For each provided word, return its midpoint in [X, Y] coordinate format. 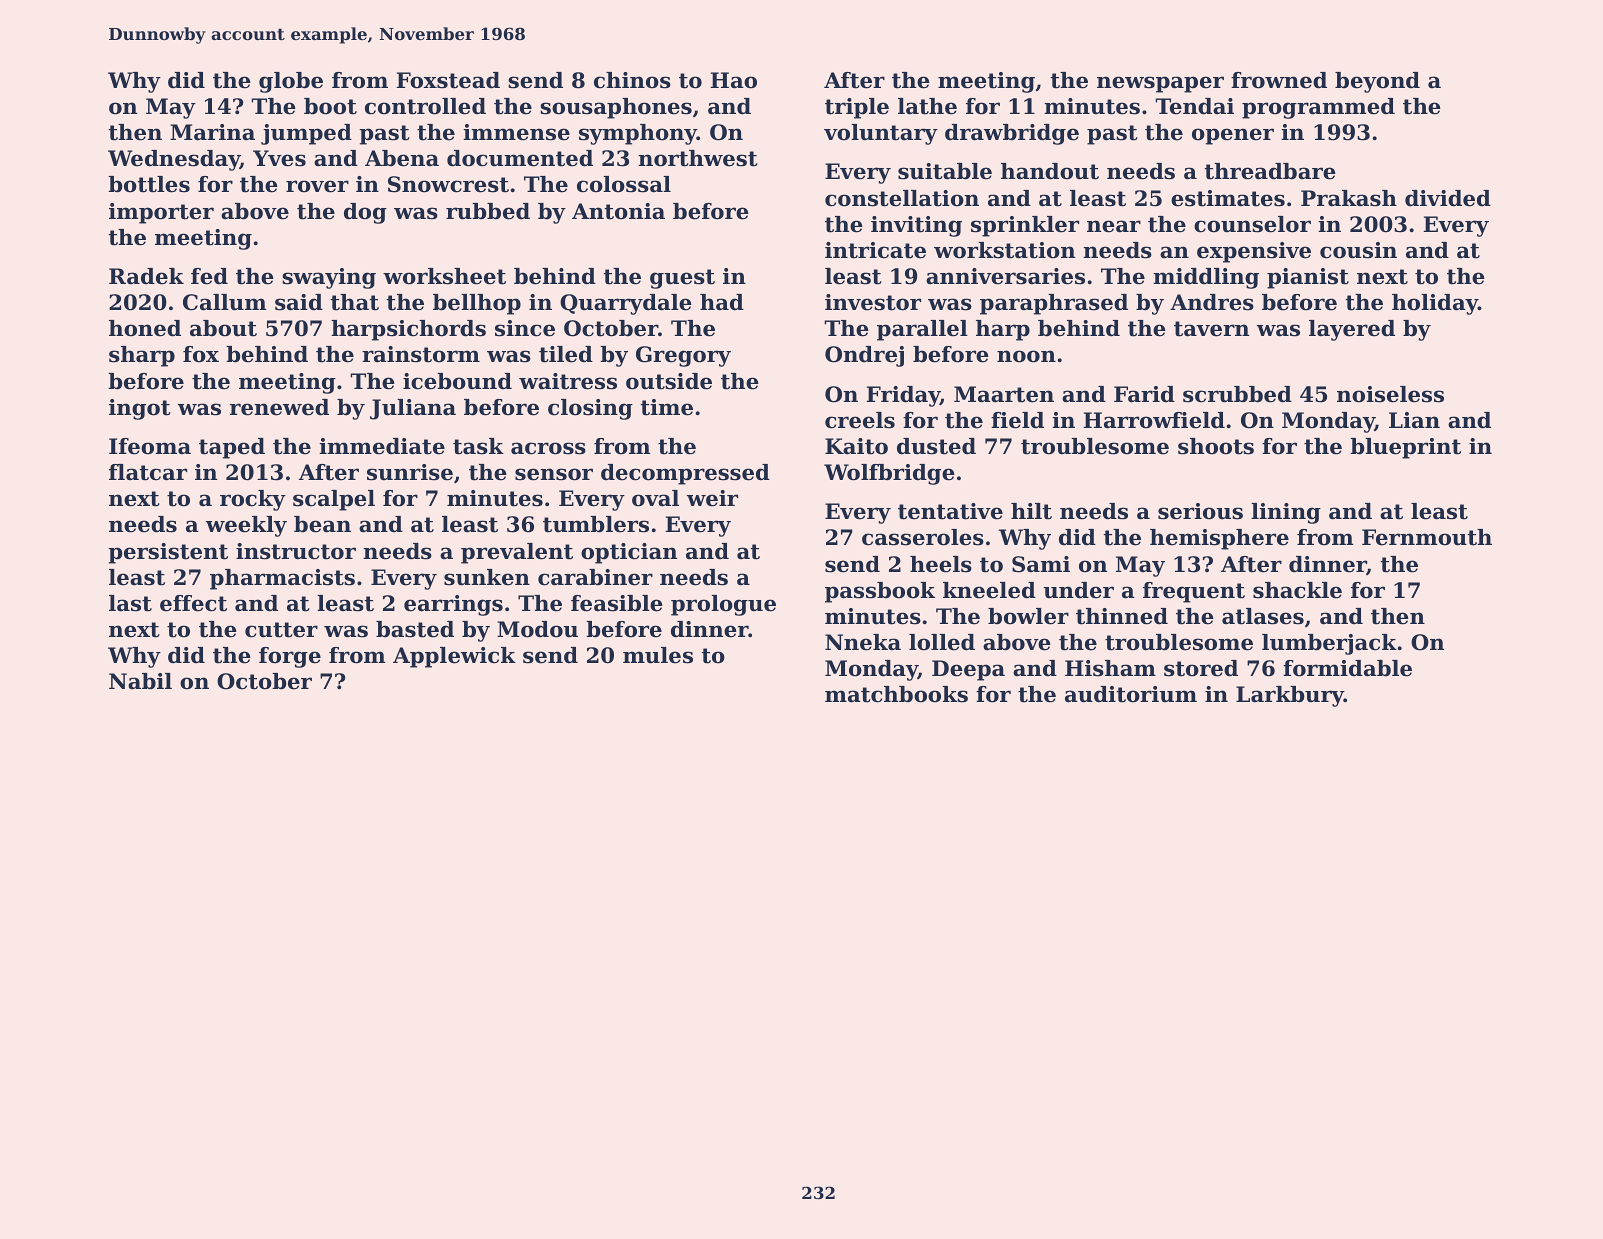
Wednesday [174, 160]
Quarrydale [626, 304]
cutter [281, 630]
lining [1286, 513]
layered [1352, 330]
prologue [723, 605]
